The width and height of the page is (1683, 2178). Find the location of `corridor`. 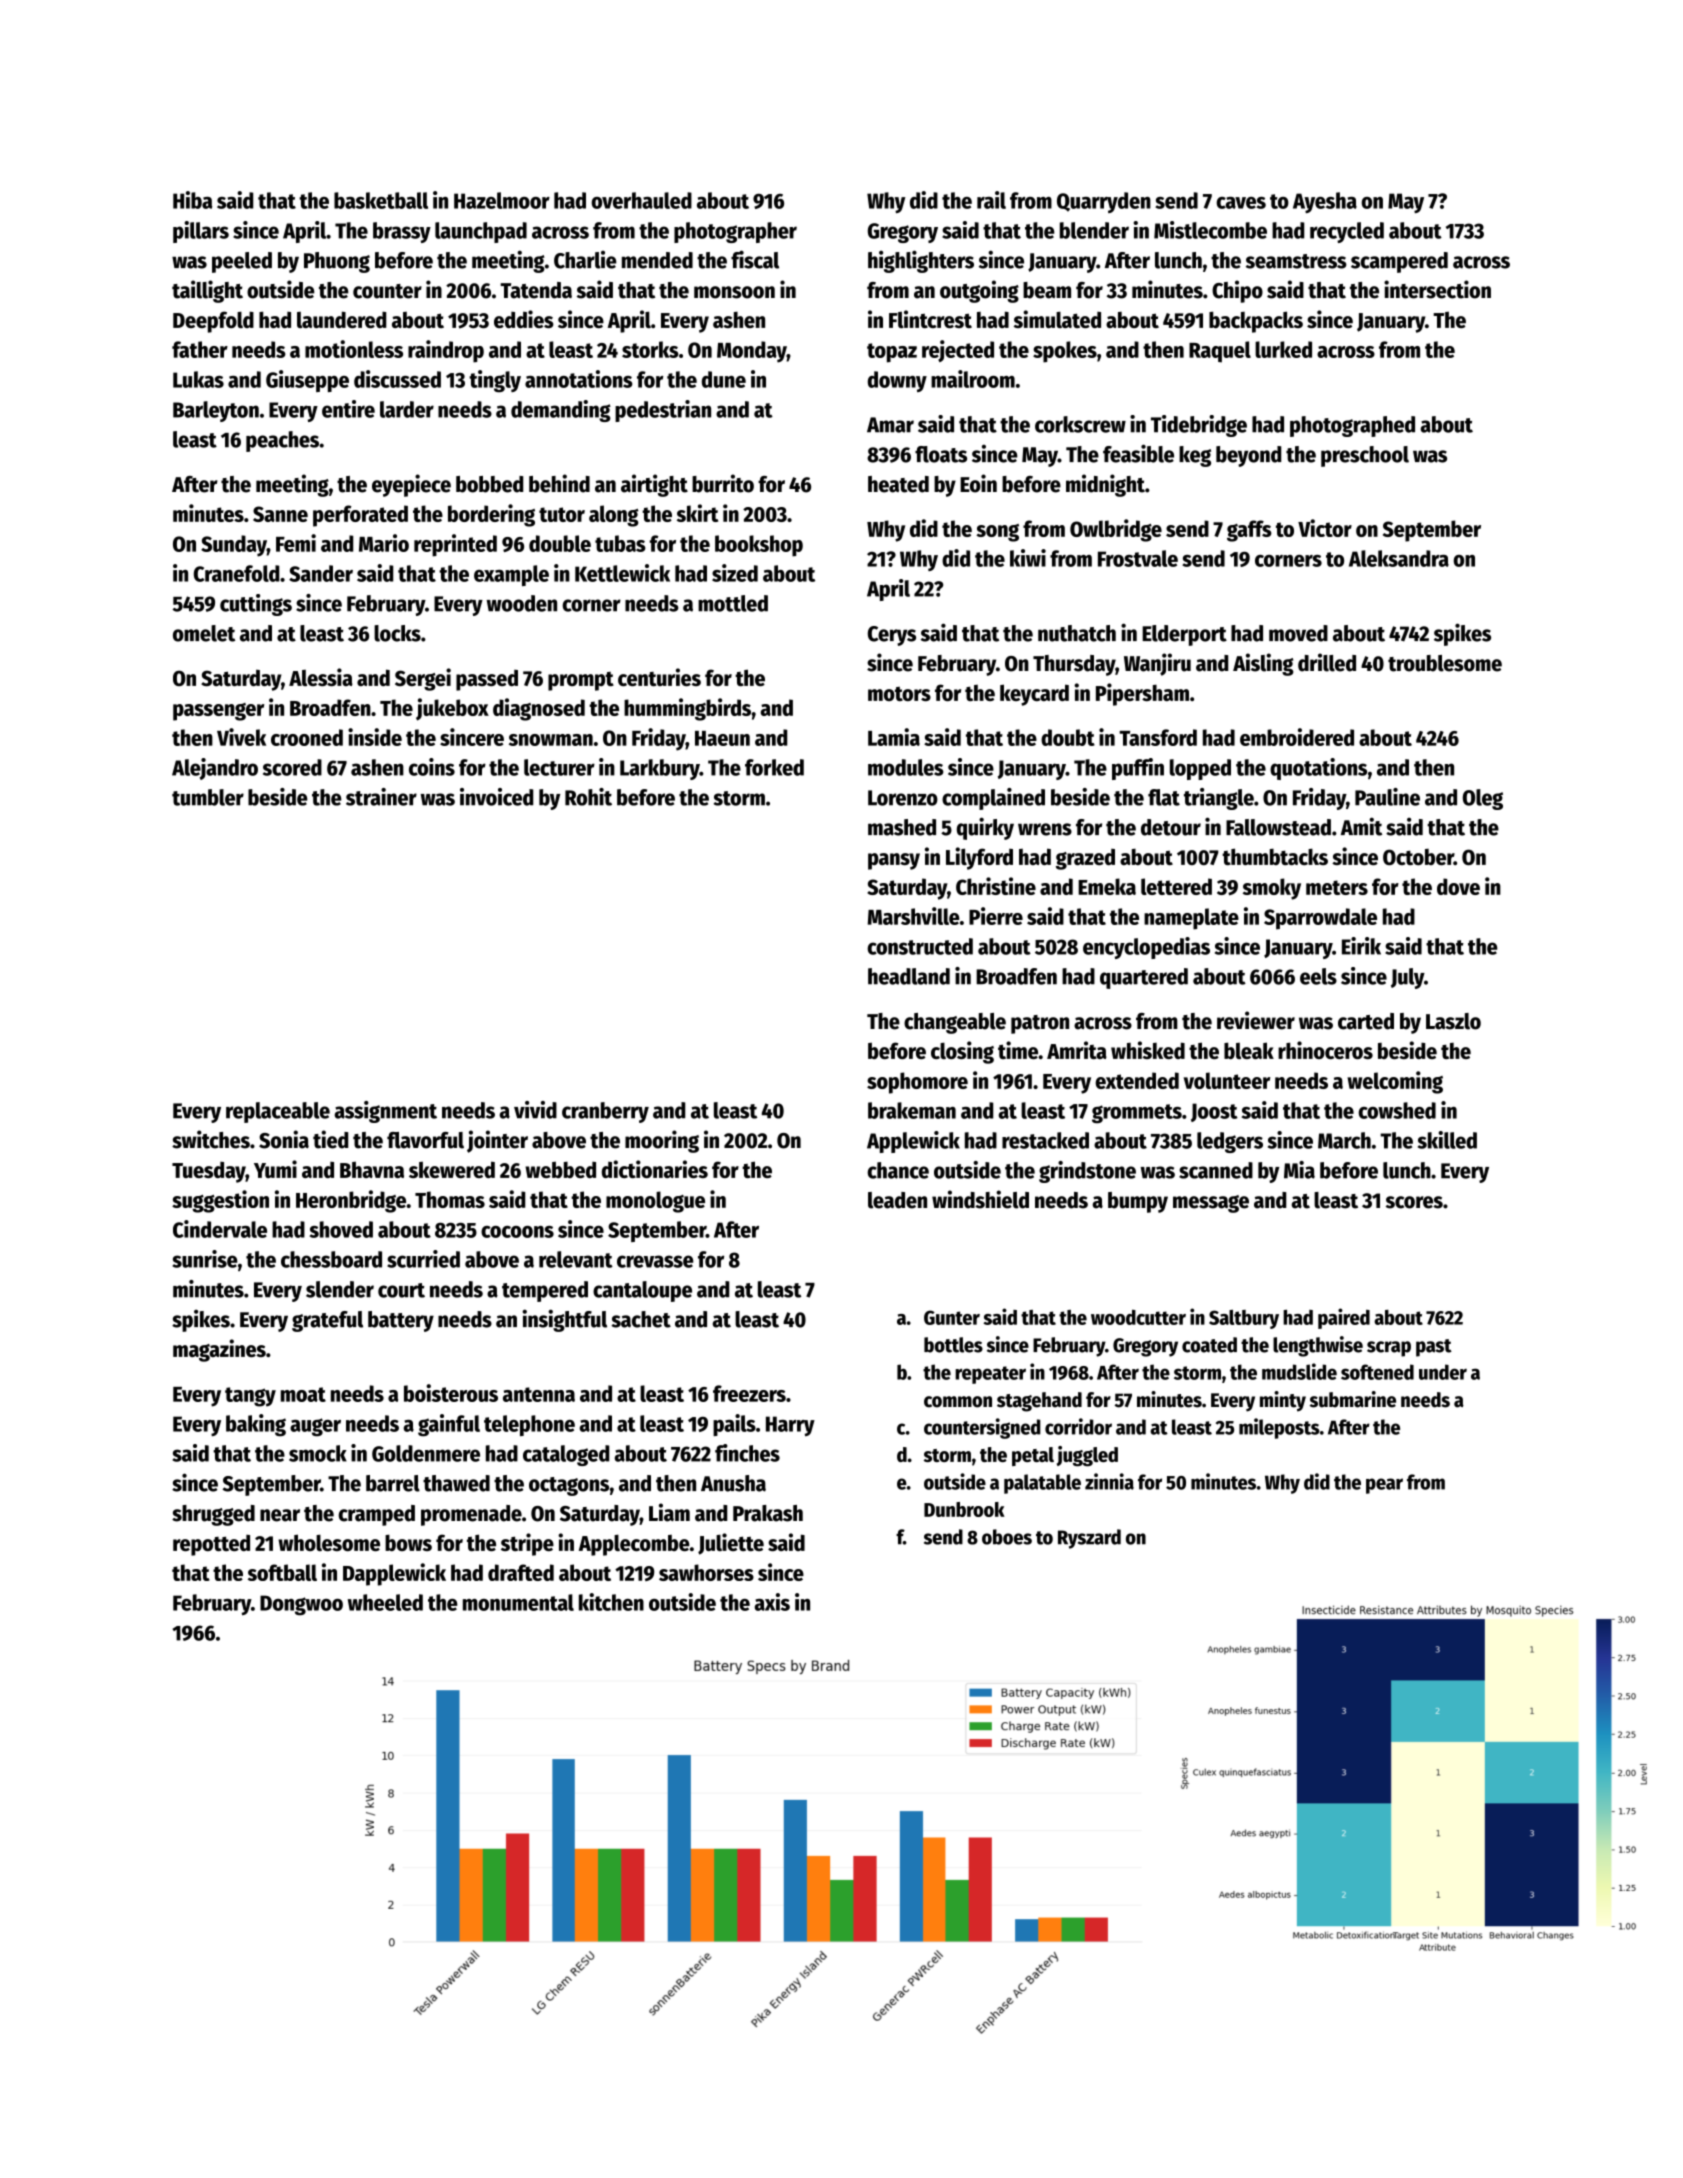

corridor is located at coordinates (1078, 1426).
